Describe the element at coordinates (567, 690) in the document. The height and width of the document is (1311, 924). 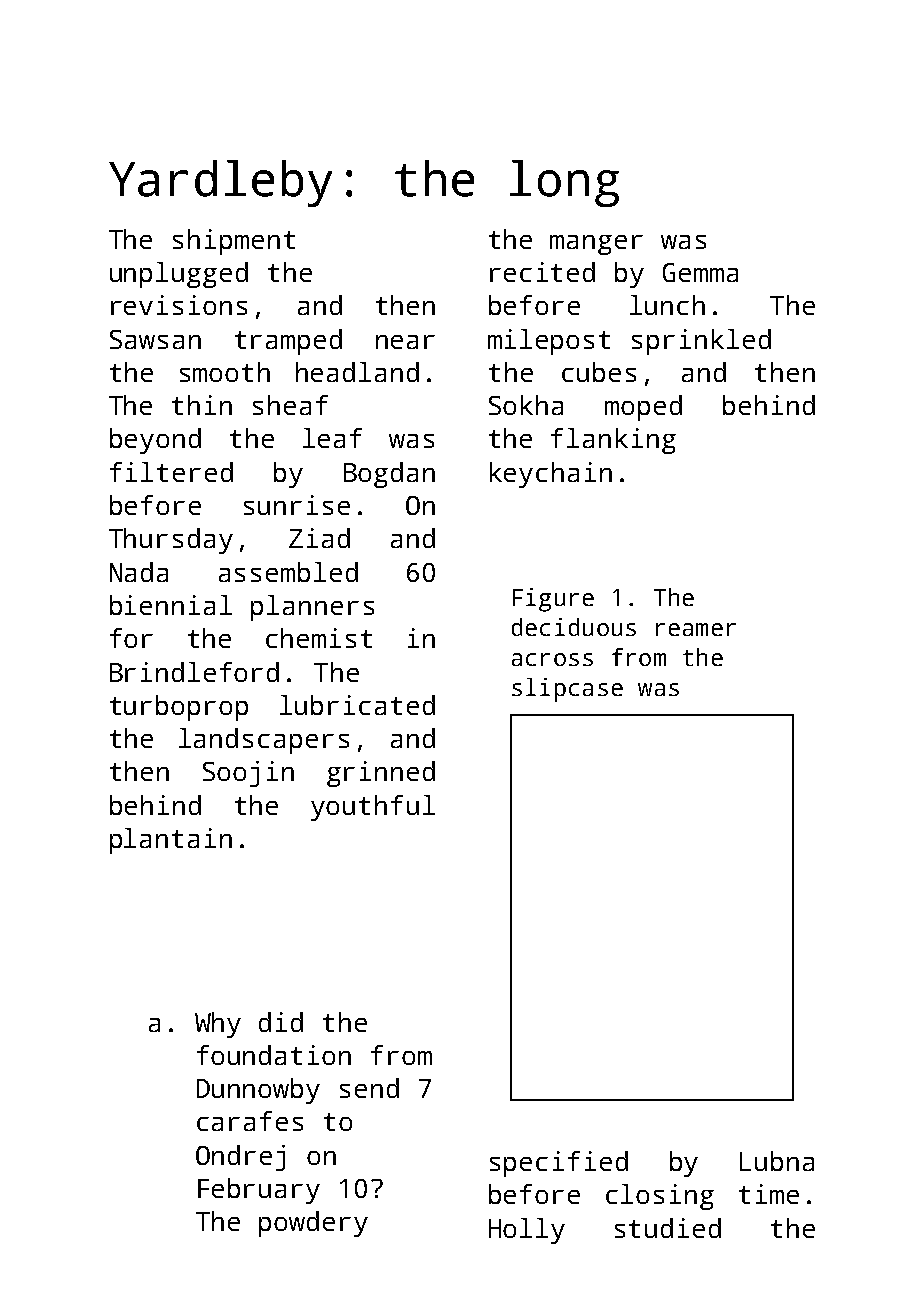
I see `slipcase` at that location.
